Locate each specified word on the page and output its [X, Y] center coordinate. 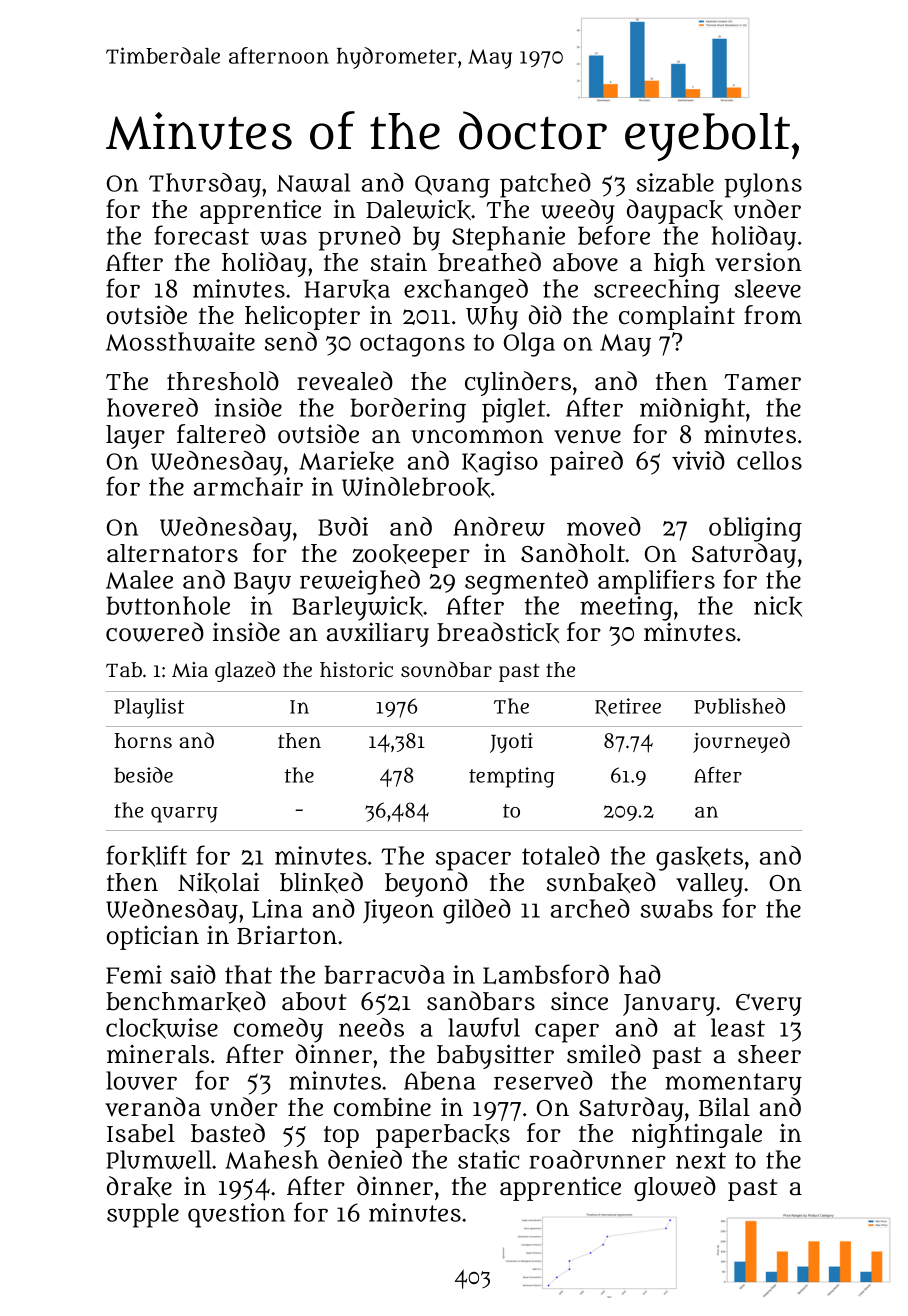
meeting [626, 608]
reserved [543, 1080]
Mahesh [271, 1159]
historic [356, 669]
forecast [201, 235]
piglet [514, 410]
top [341, 1137]
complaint [677, 317]
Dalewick [418, 209]
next [701, 1160]
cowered [155, 632]
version [758, 262]
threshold [223, 380]
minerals [158, 1054]
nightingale [697, 1136]
